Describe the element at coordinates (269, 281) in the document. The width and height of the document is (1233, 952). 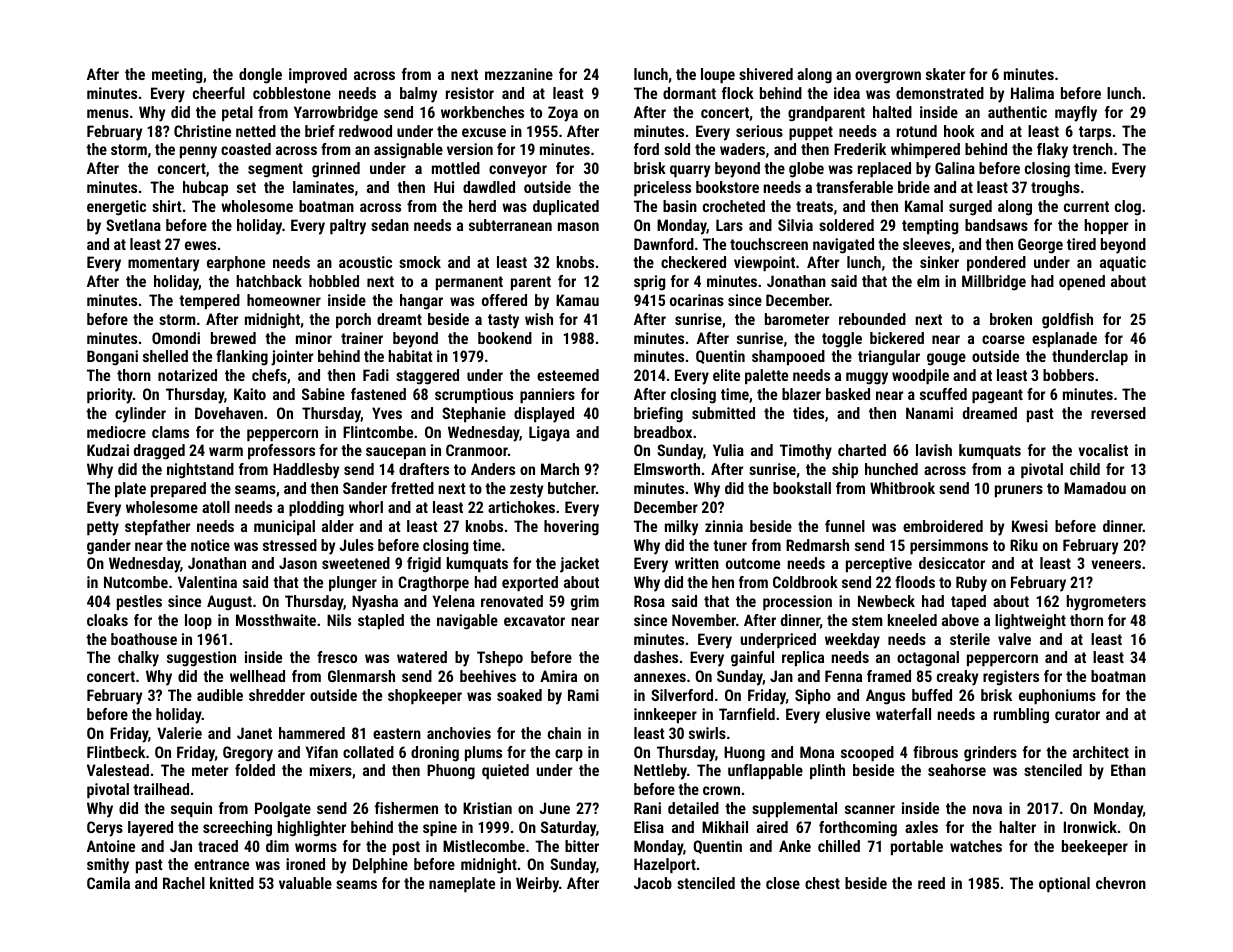
I see `hatchback` at that location.
